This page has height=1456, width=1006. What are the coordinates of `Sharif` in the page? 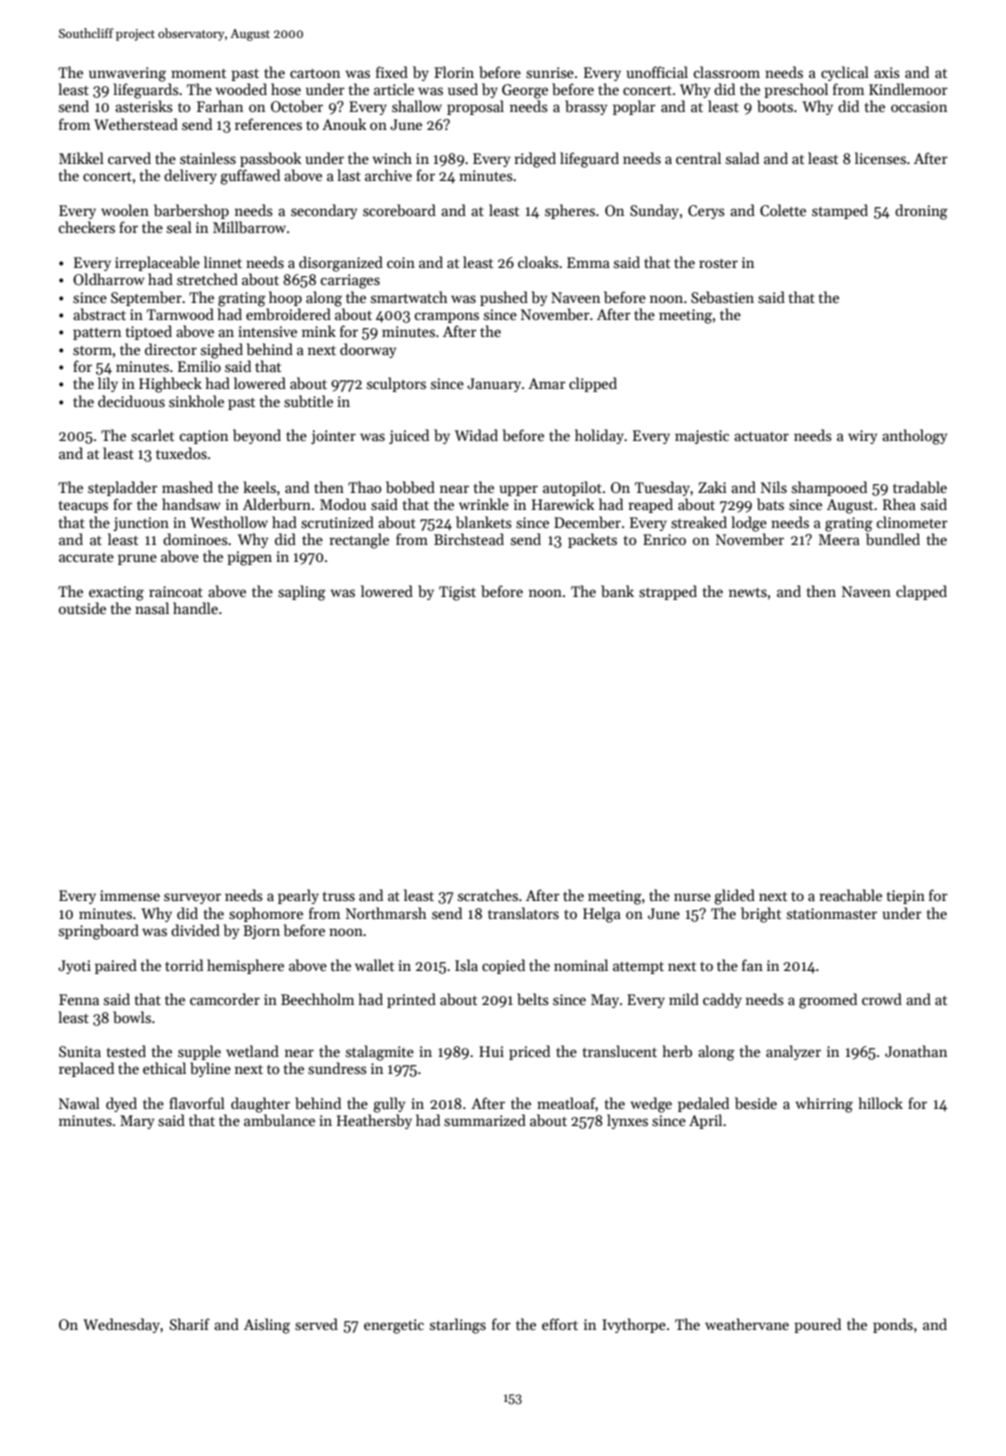 It's located at (190, 1324).
